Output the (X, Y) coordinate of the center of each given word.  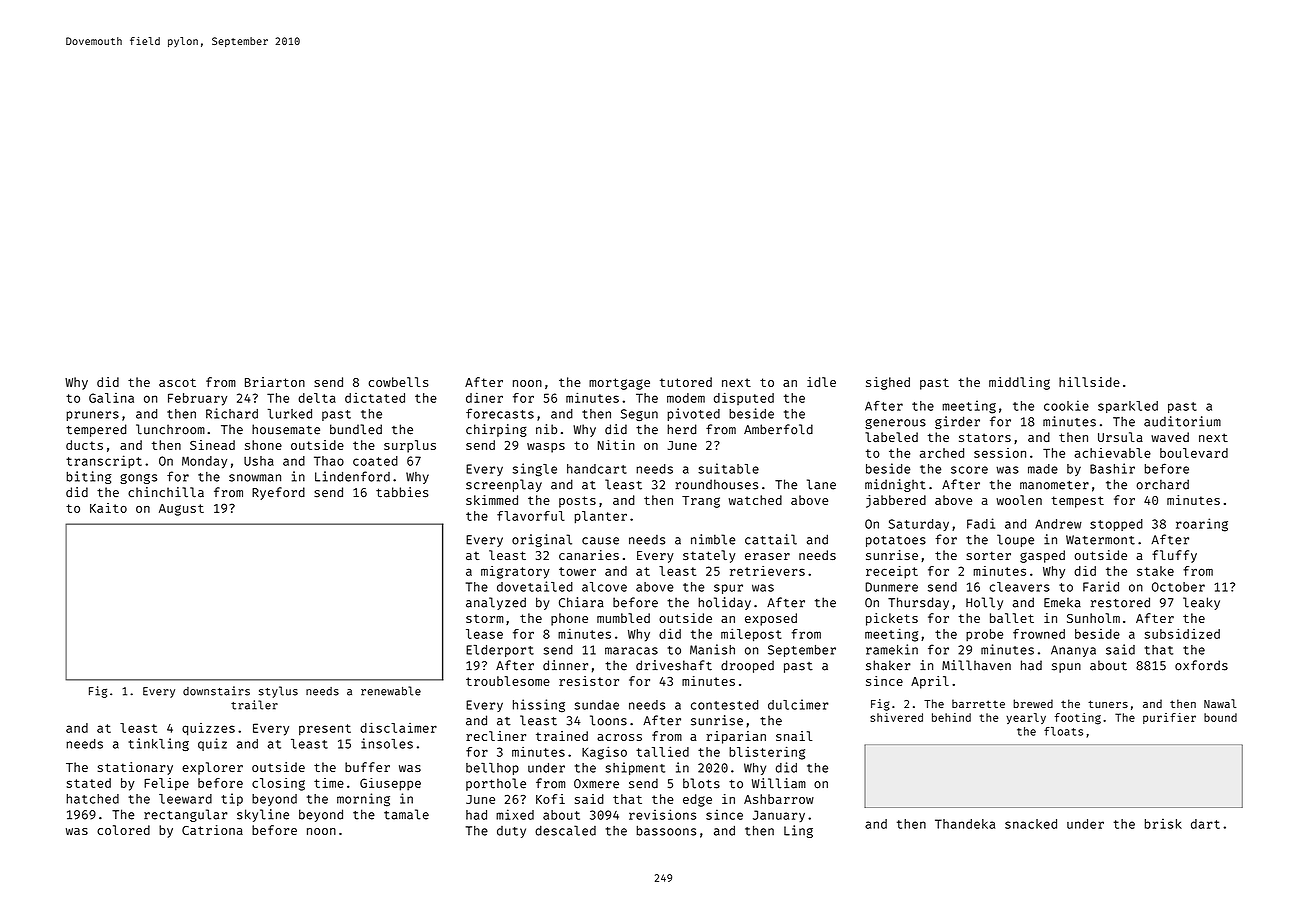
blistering (767, 753)
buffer (367, 767)
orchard (1162, 484)
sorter (988, 555)
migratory (515, 572)
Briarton (275, 382)
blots (701, 783)
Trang (701, 502)
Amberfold (778, 429)
